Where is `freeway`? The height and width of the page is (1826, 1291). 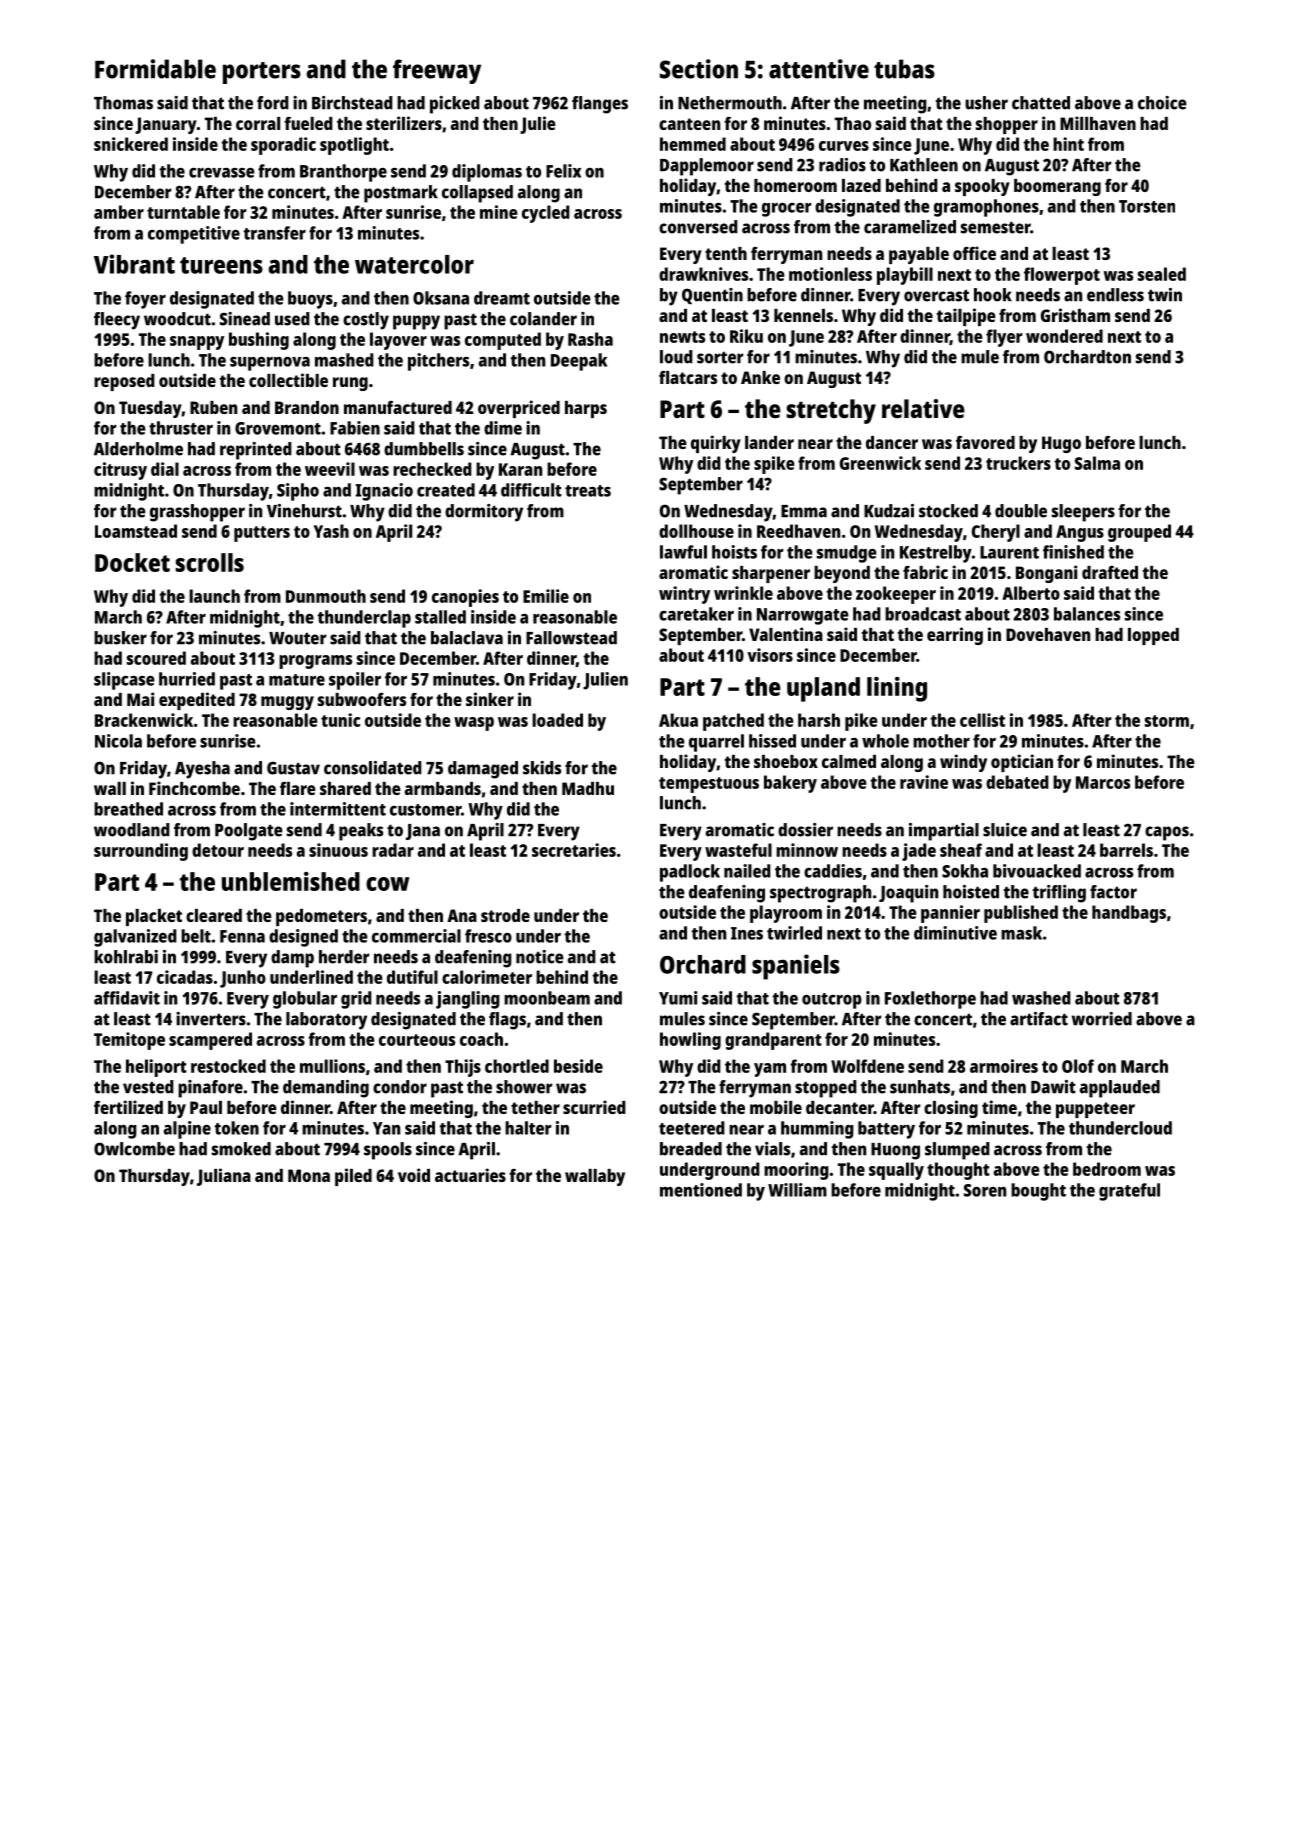
freeway is located at coordinates (437, 71).
